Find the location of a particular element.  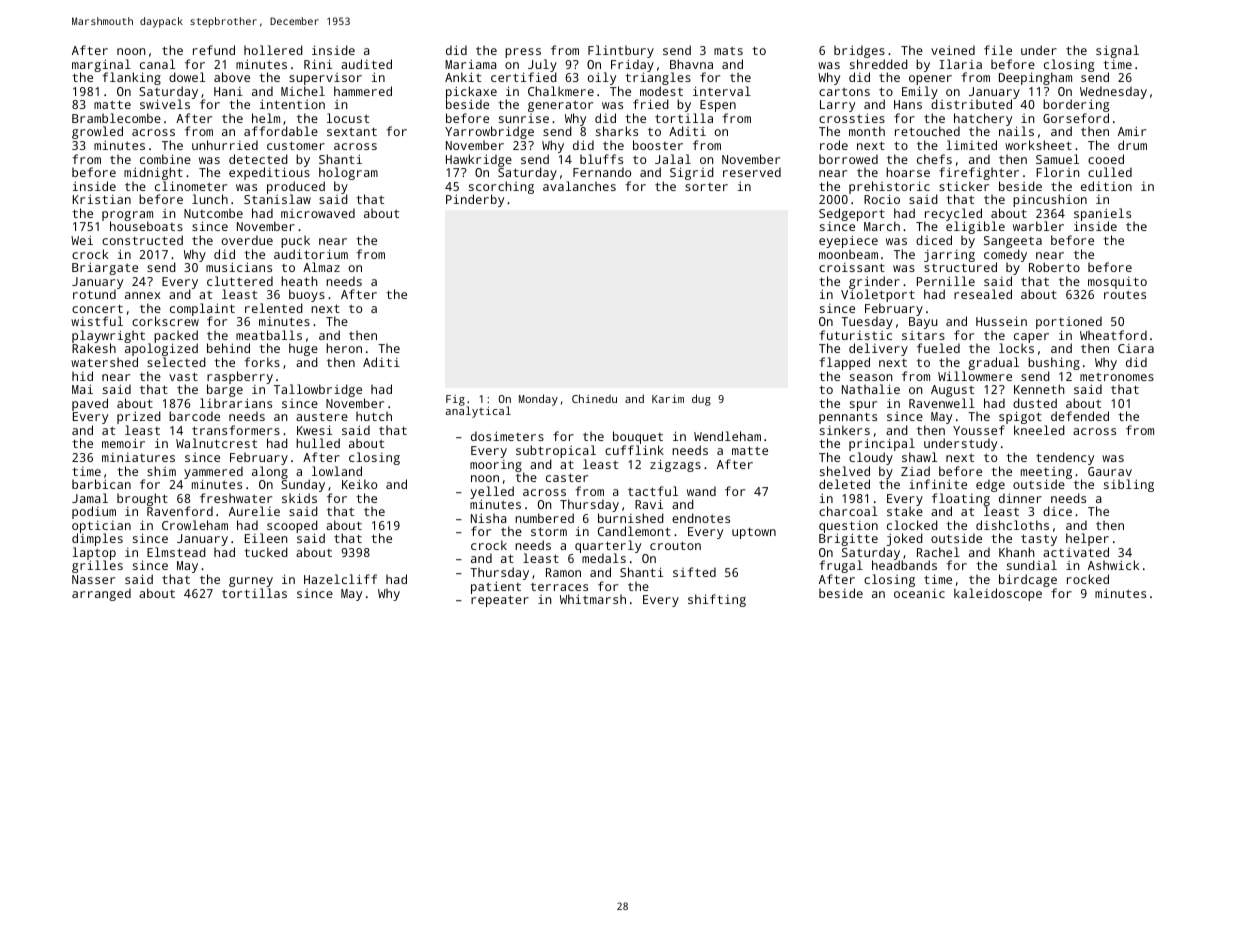

arranged is located at coordinates (101, 594).
